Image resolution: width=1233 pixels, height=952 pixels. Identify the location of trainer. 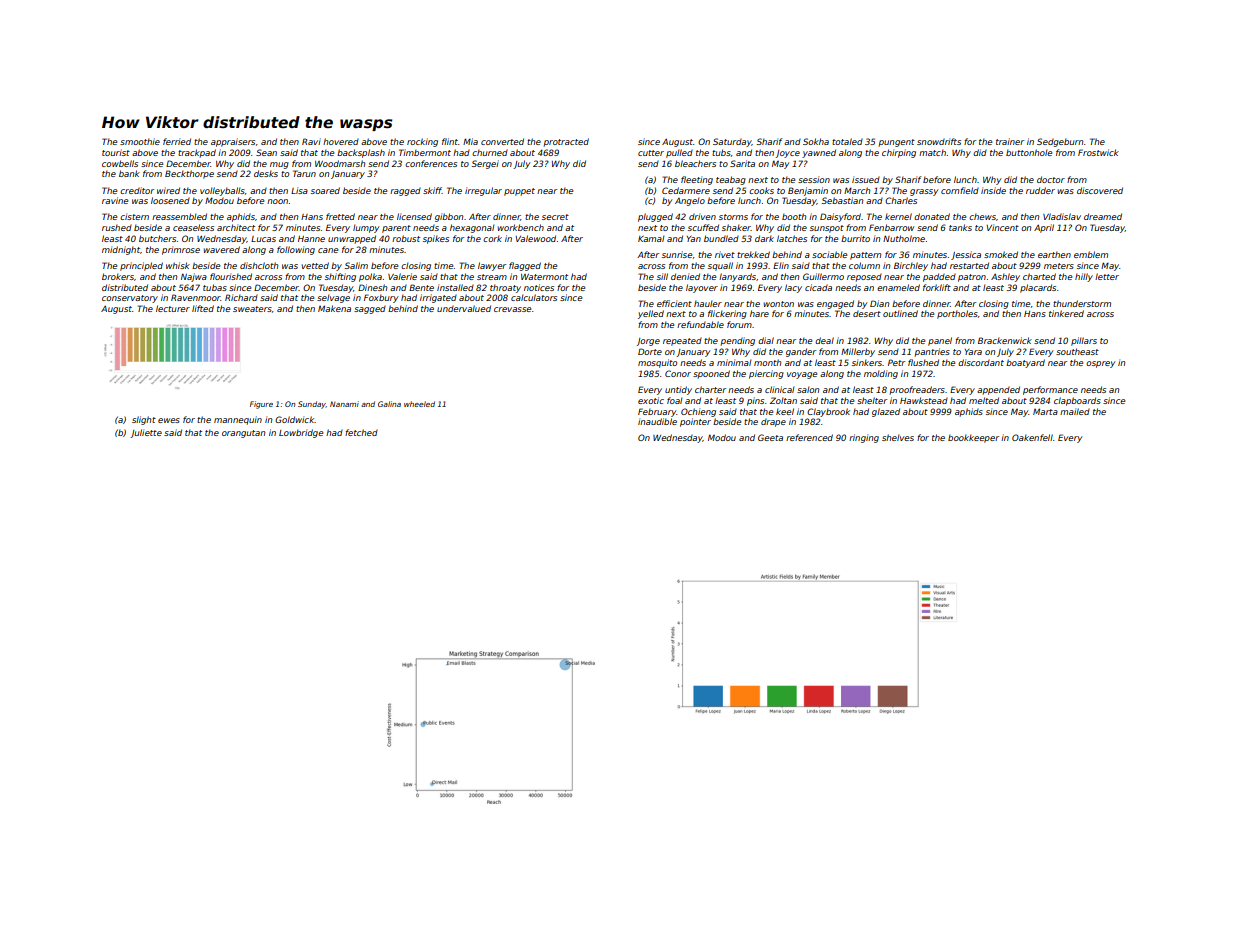
(1010, 141).
